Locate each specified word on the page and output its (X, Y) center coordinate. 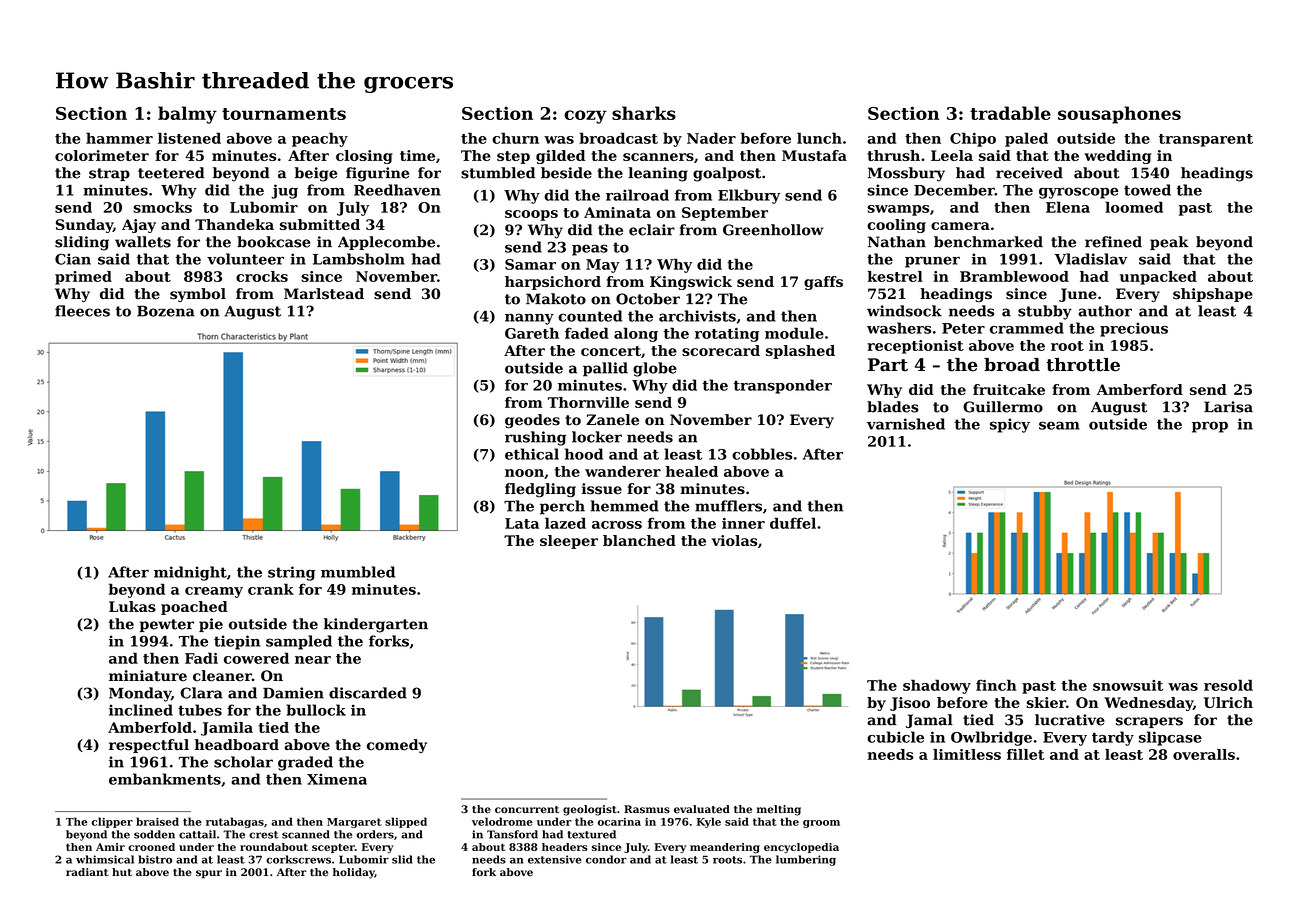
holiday (354, 873)
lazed (565, 523)
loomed (1134, 207)
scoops (531, 215)
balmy (187, 115)
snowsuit (1128, 685)
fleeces (82, 311)
